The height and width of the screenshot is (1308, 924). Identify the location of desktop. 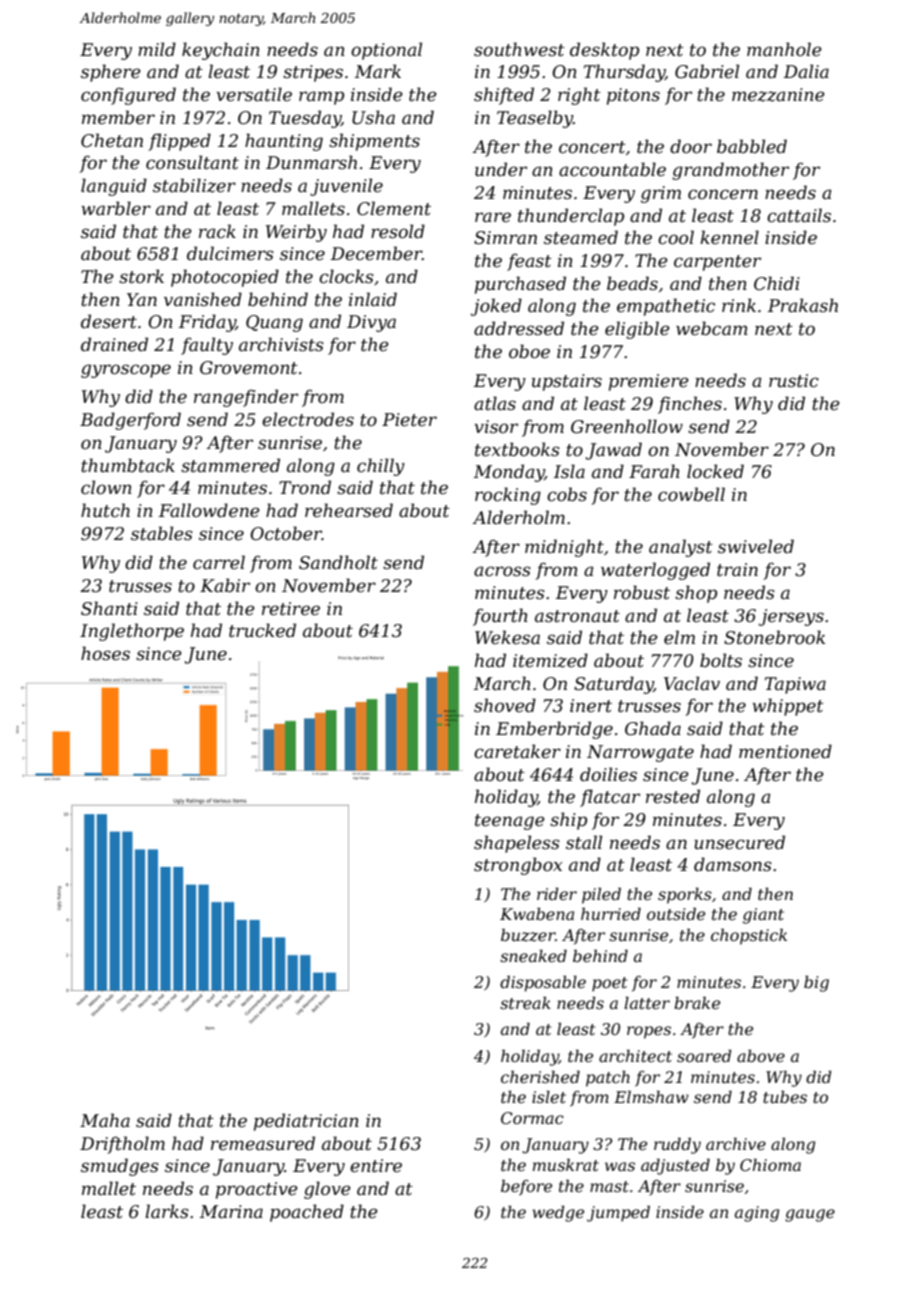
(604, 51).
